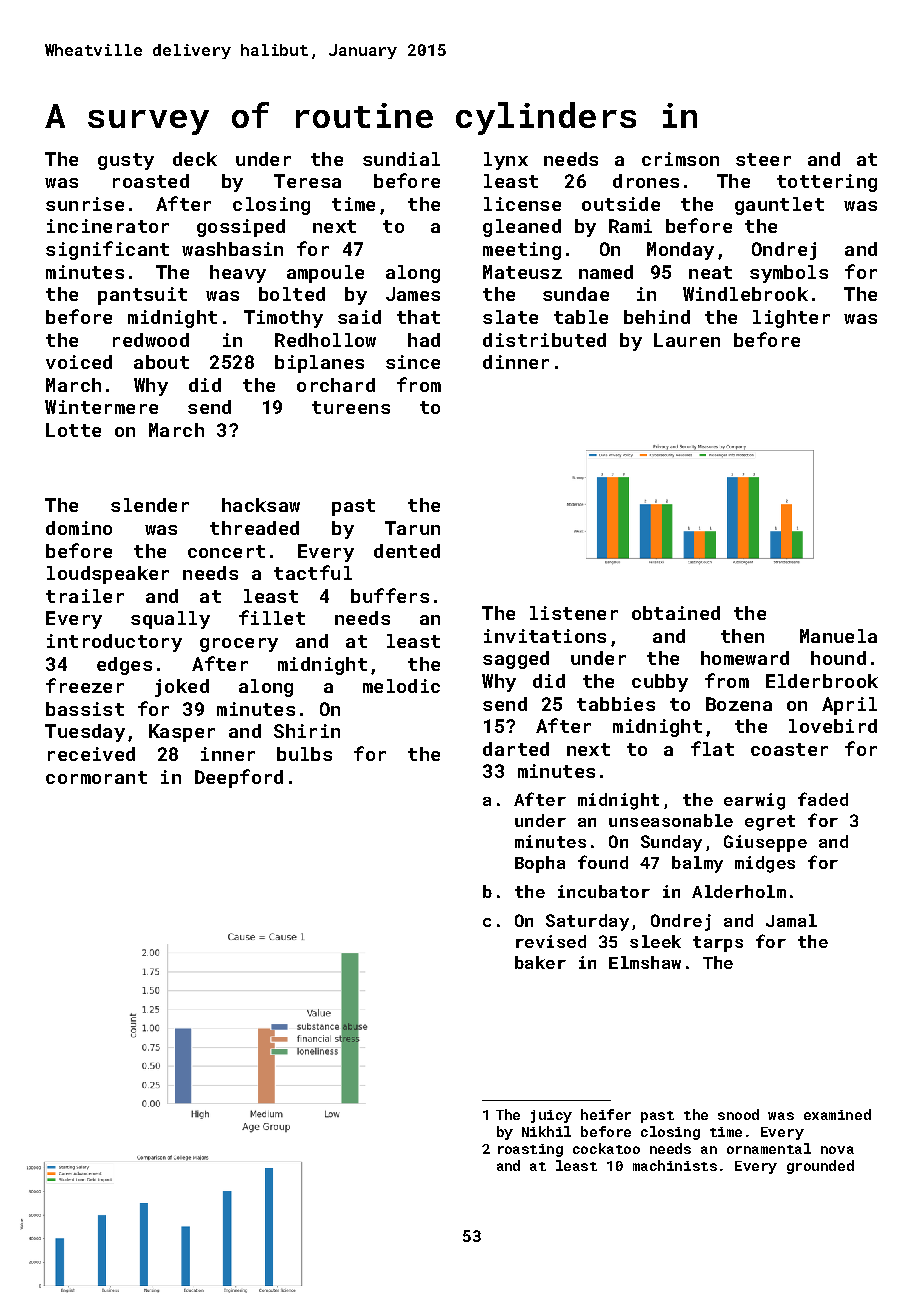 The width and height of the screenshot is (924, 1314). I want to click on obtained, so click(676, 613).
